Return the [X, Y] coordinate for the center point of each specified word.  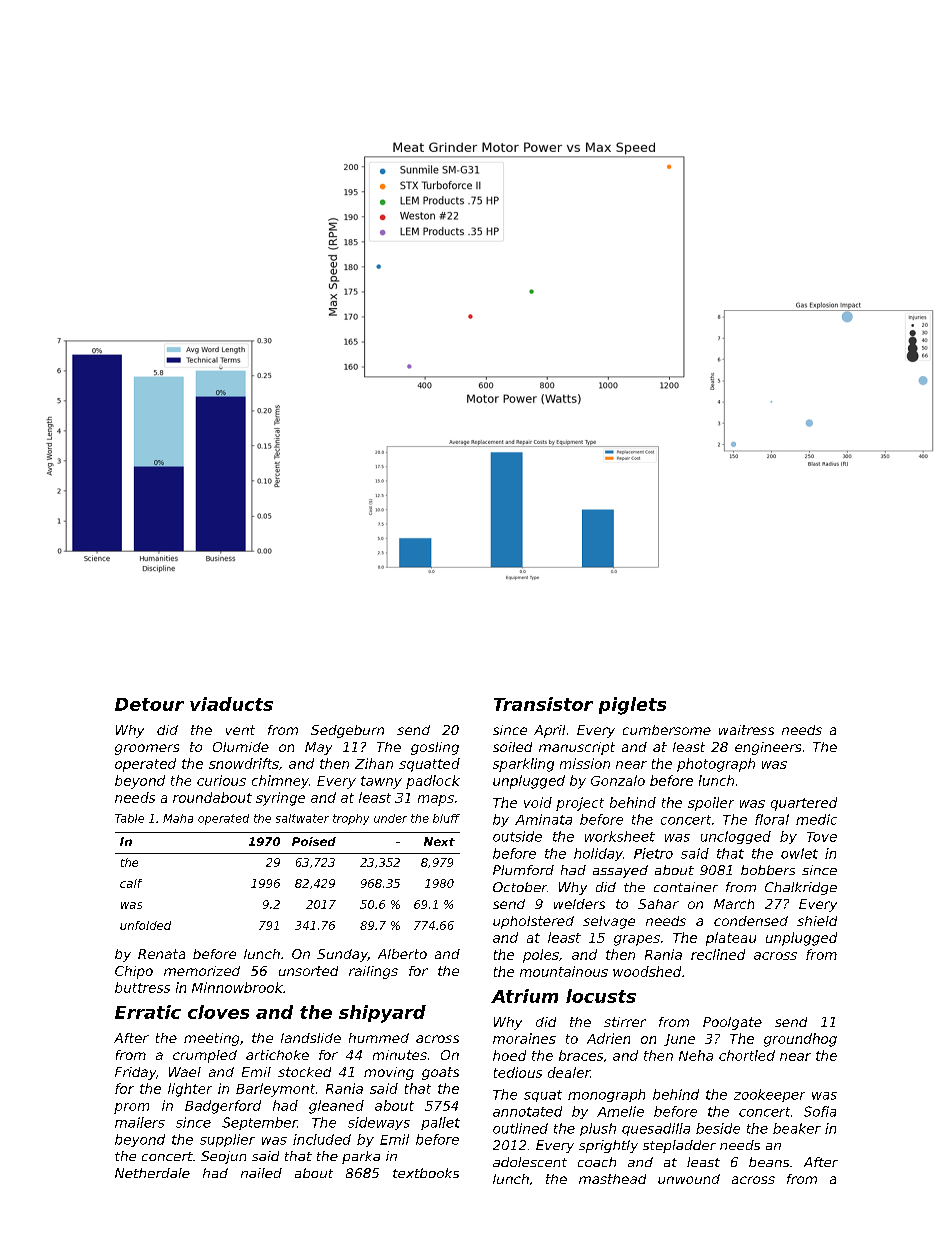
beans [769, 1162]
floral [772, 819]
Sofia [820, 1111]
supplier [227, 1140]
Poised [314, 841]
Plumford [523, 870]
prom [131, 1108]
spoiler [711, 804]
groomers [147, 749]
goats [440, 1073]
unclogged [736, 837]
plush [598, 1129]
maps [436, 800]
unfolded [145, 925]
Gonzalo [618, 780]
